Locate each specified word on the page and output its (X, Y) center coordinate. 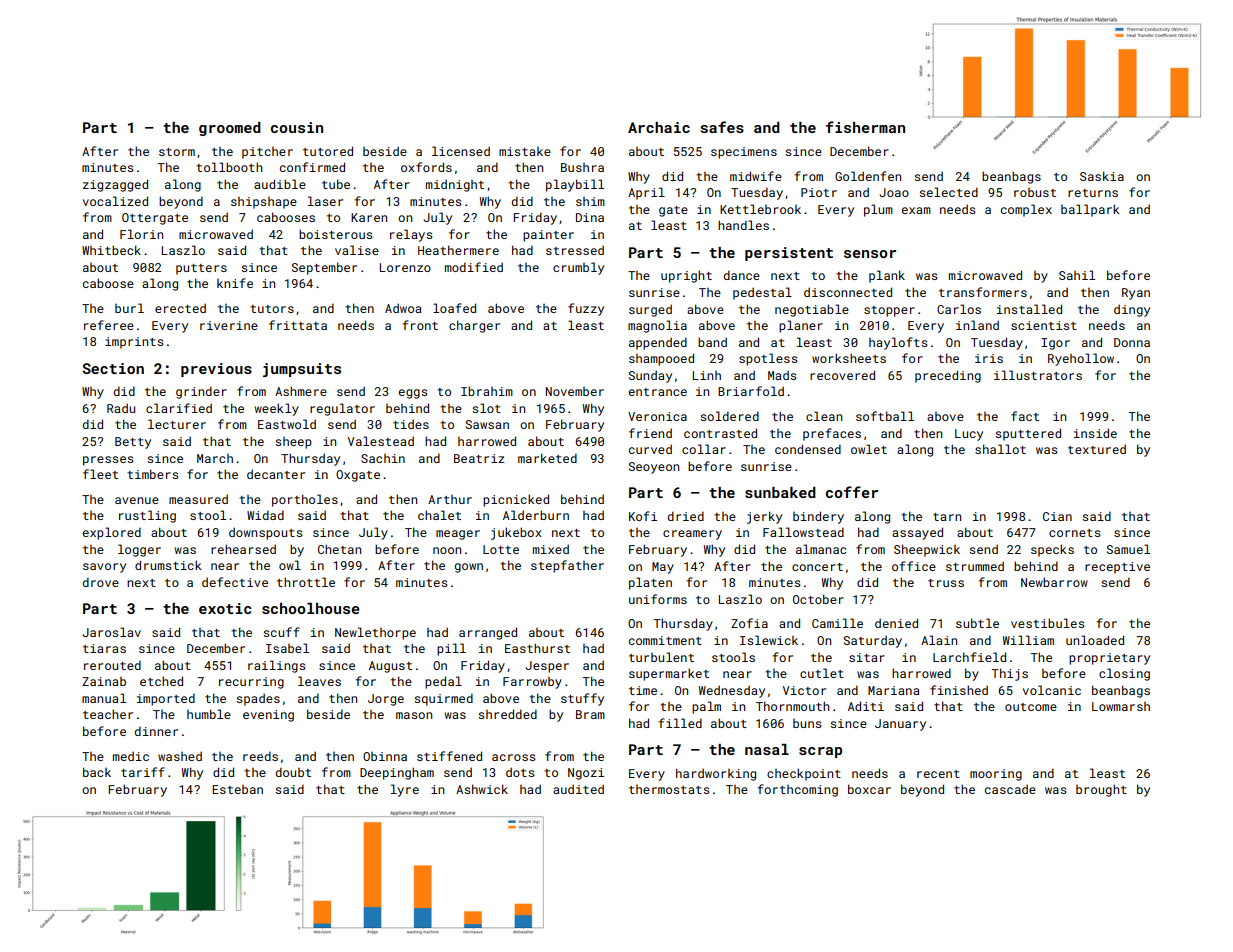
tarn (947, 517)
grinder (201, 392)
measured (198, 499)
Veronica (657, 416)
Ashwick (482, 789)
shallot (1000, 449)
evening (268, 716)
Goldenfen (868, 176)
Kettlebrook (760, 209)
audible (280, 184)
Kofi (643, 516)
